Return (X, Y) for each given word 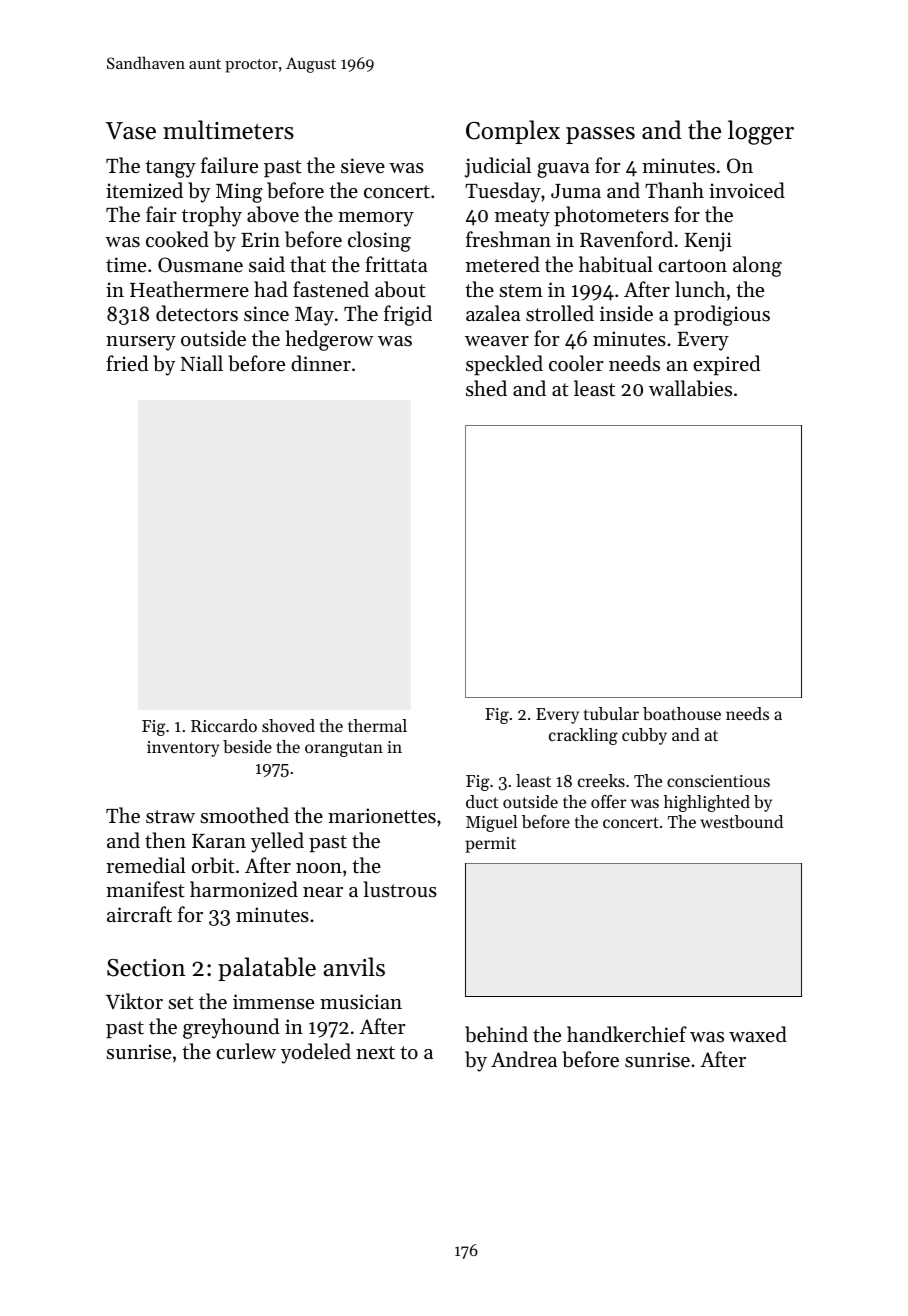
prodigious (722, 315)
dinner (321, 363)
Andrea (524, 1059)
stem (521, 291)
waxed (758, 1034)
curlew (246, 1051)
